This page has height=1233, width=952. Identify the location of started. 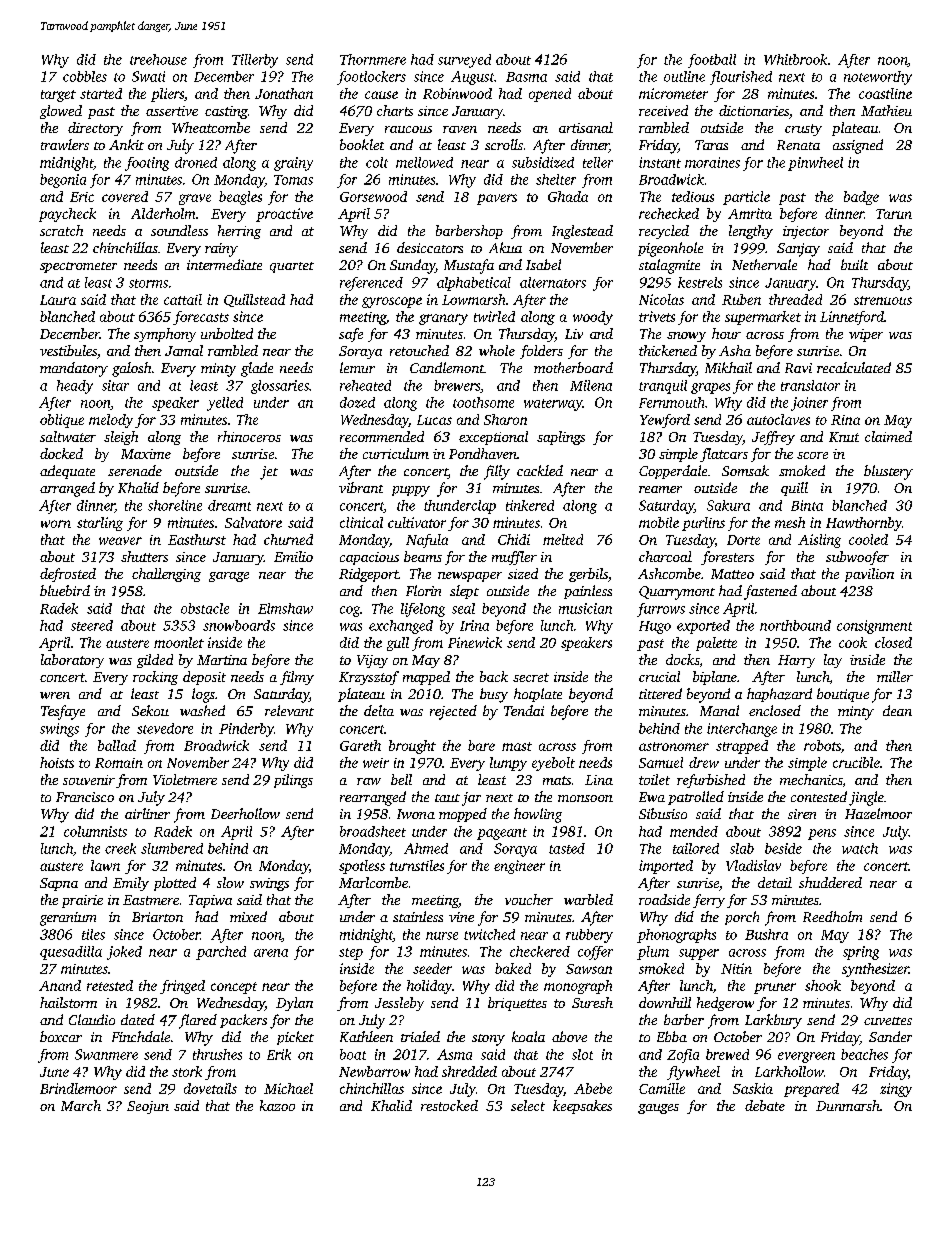
(101, 93).
